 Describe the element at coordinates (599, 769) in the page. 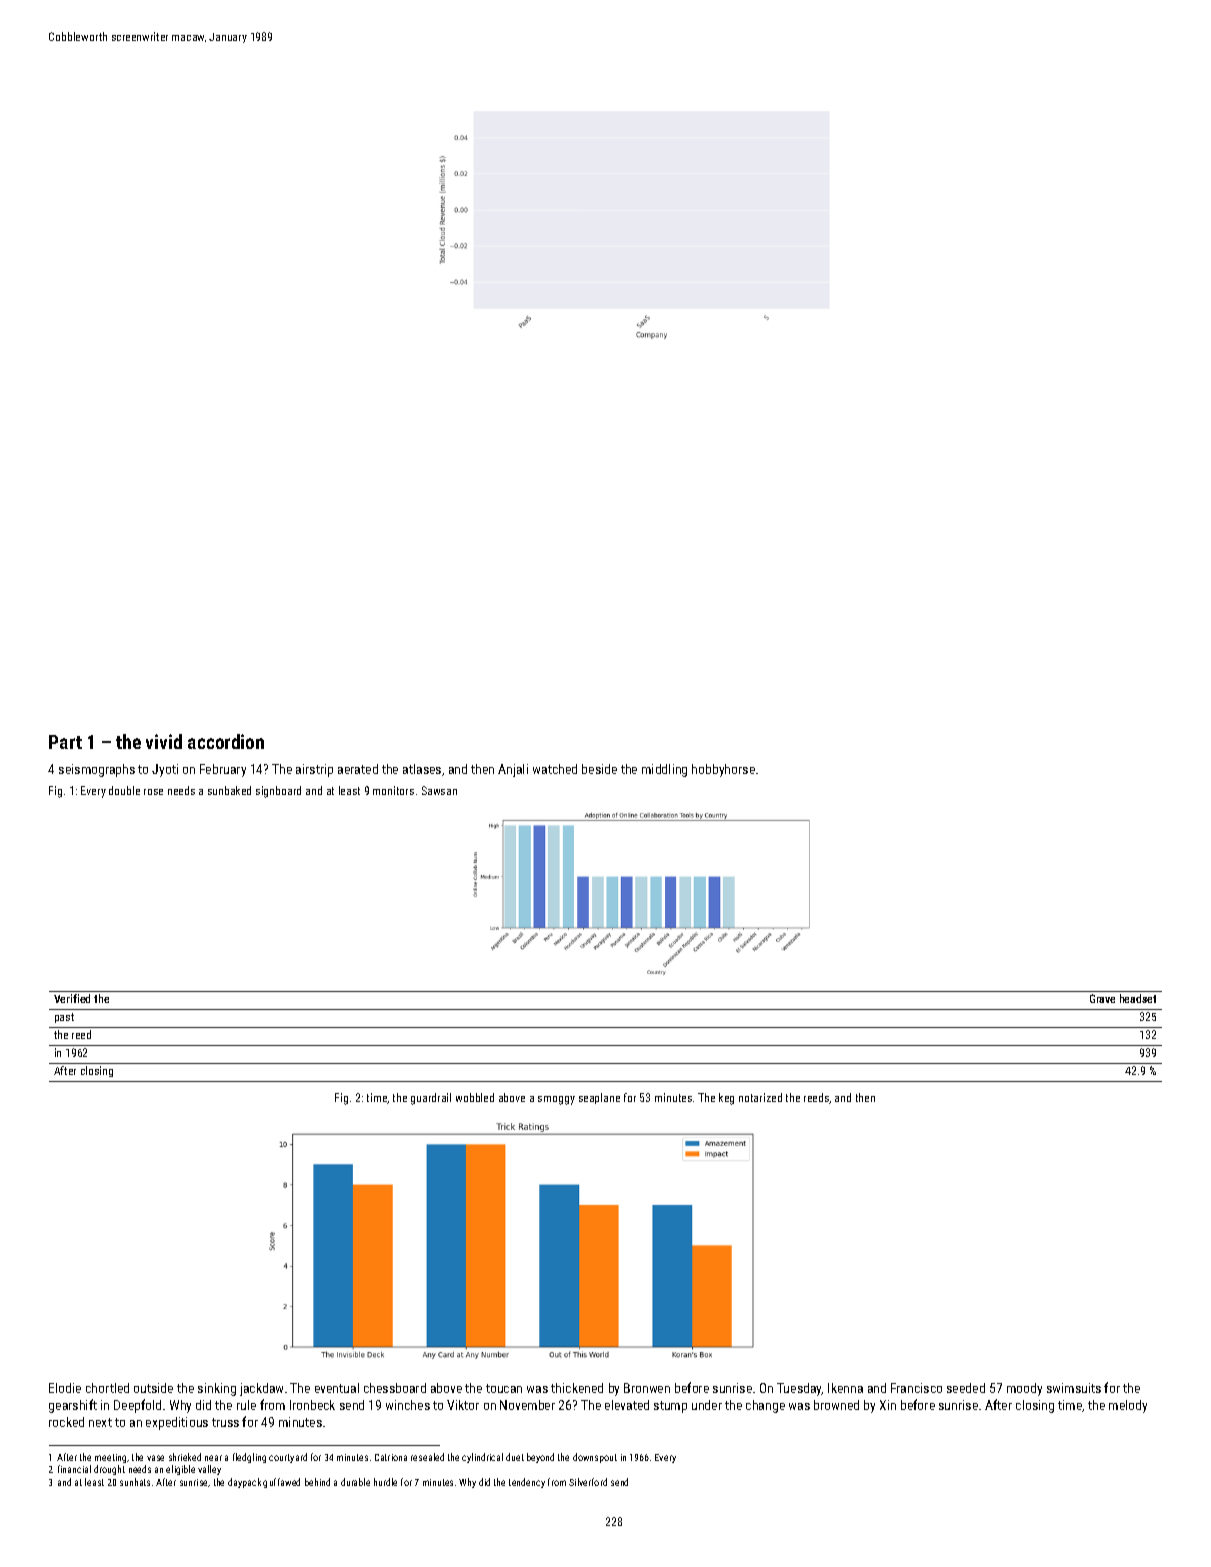

I see `beside` at that location.
